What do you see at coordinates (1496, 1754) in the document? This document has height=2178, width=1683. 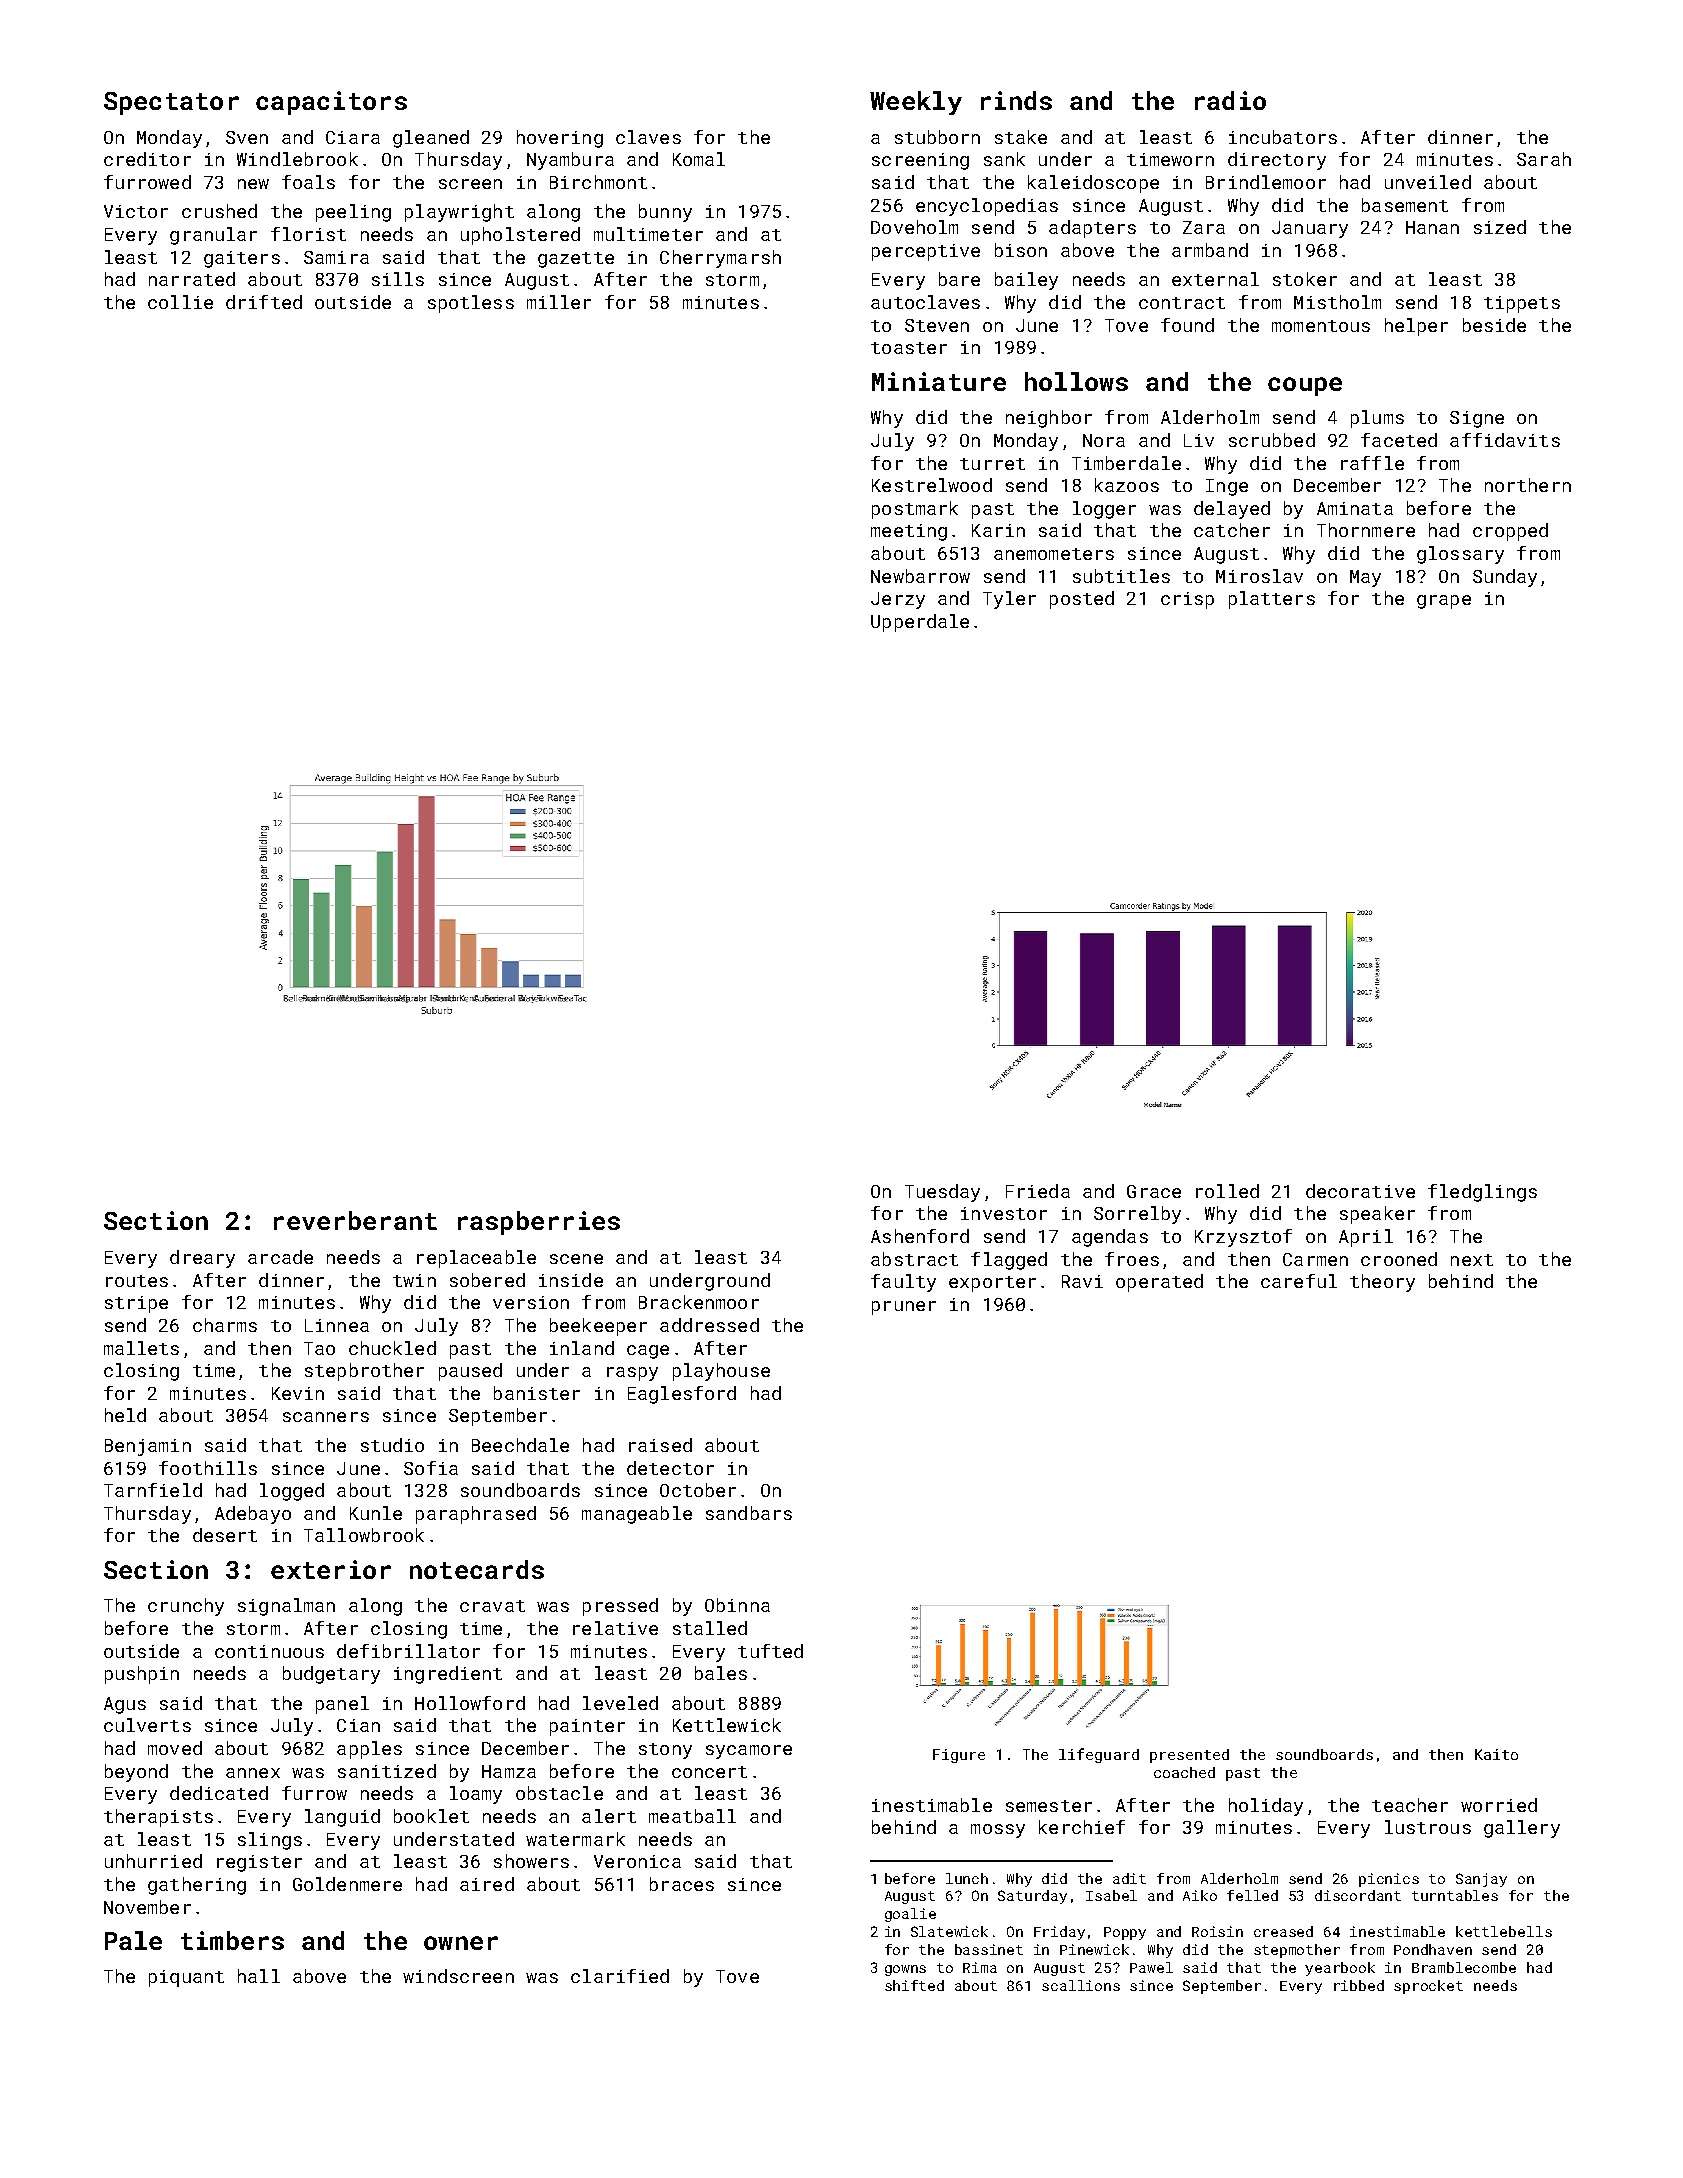 I see `Kaito` at bounding box center [1496, 1754].
